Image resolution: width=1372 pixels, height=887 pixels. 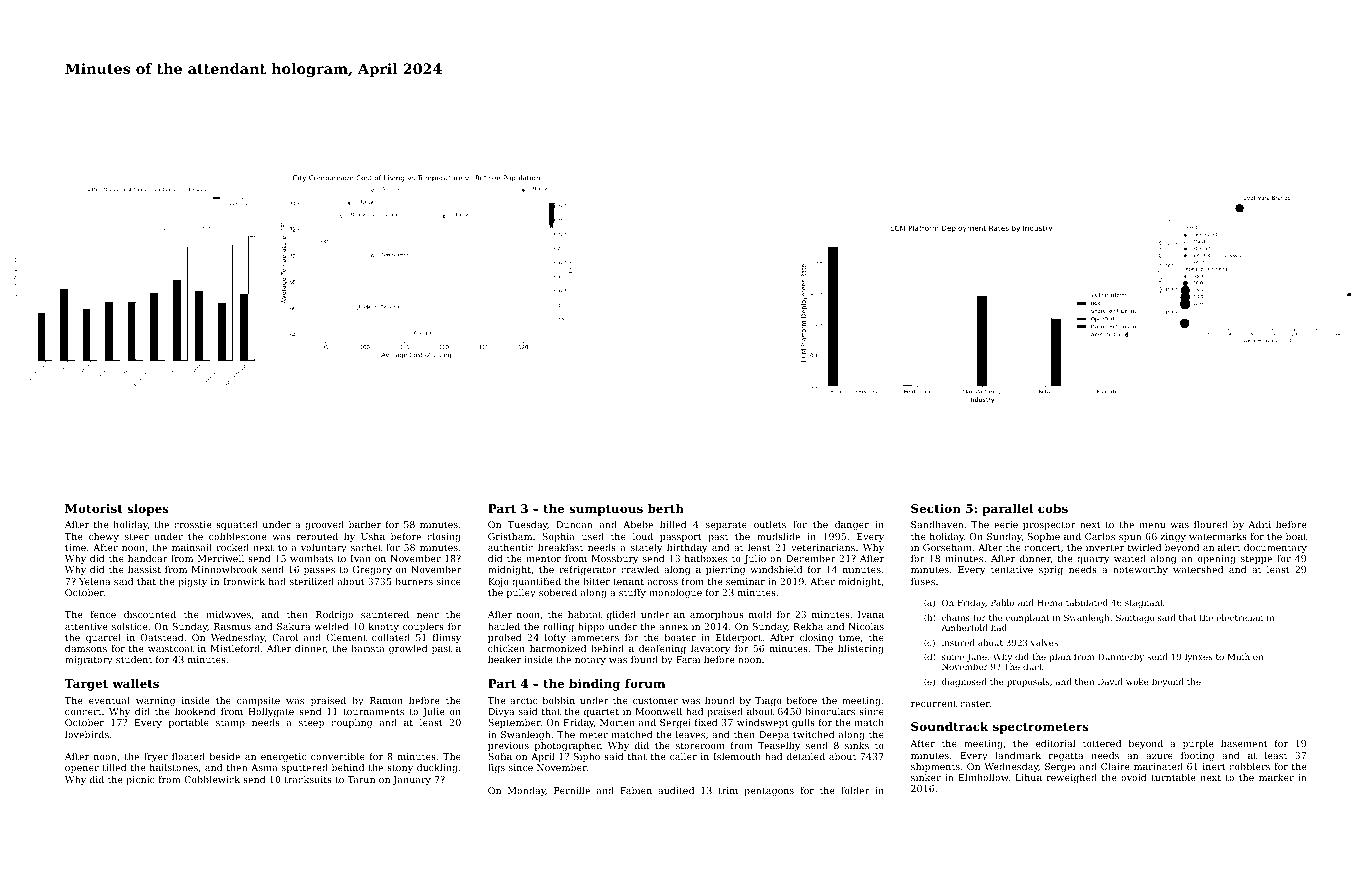 What do you see at coordinates (717, 615) in the image?
I see `amorphous` at bounding box center [717, 615].
